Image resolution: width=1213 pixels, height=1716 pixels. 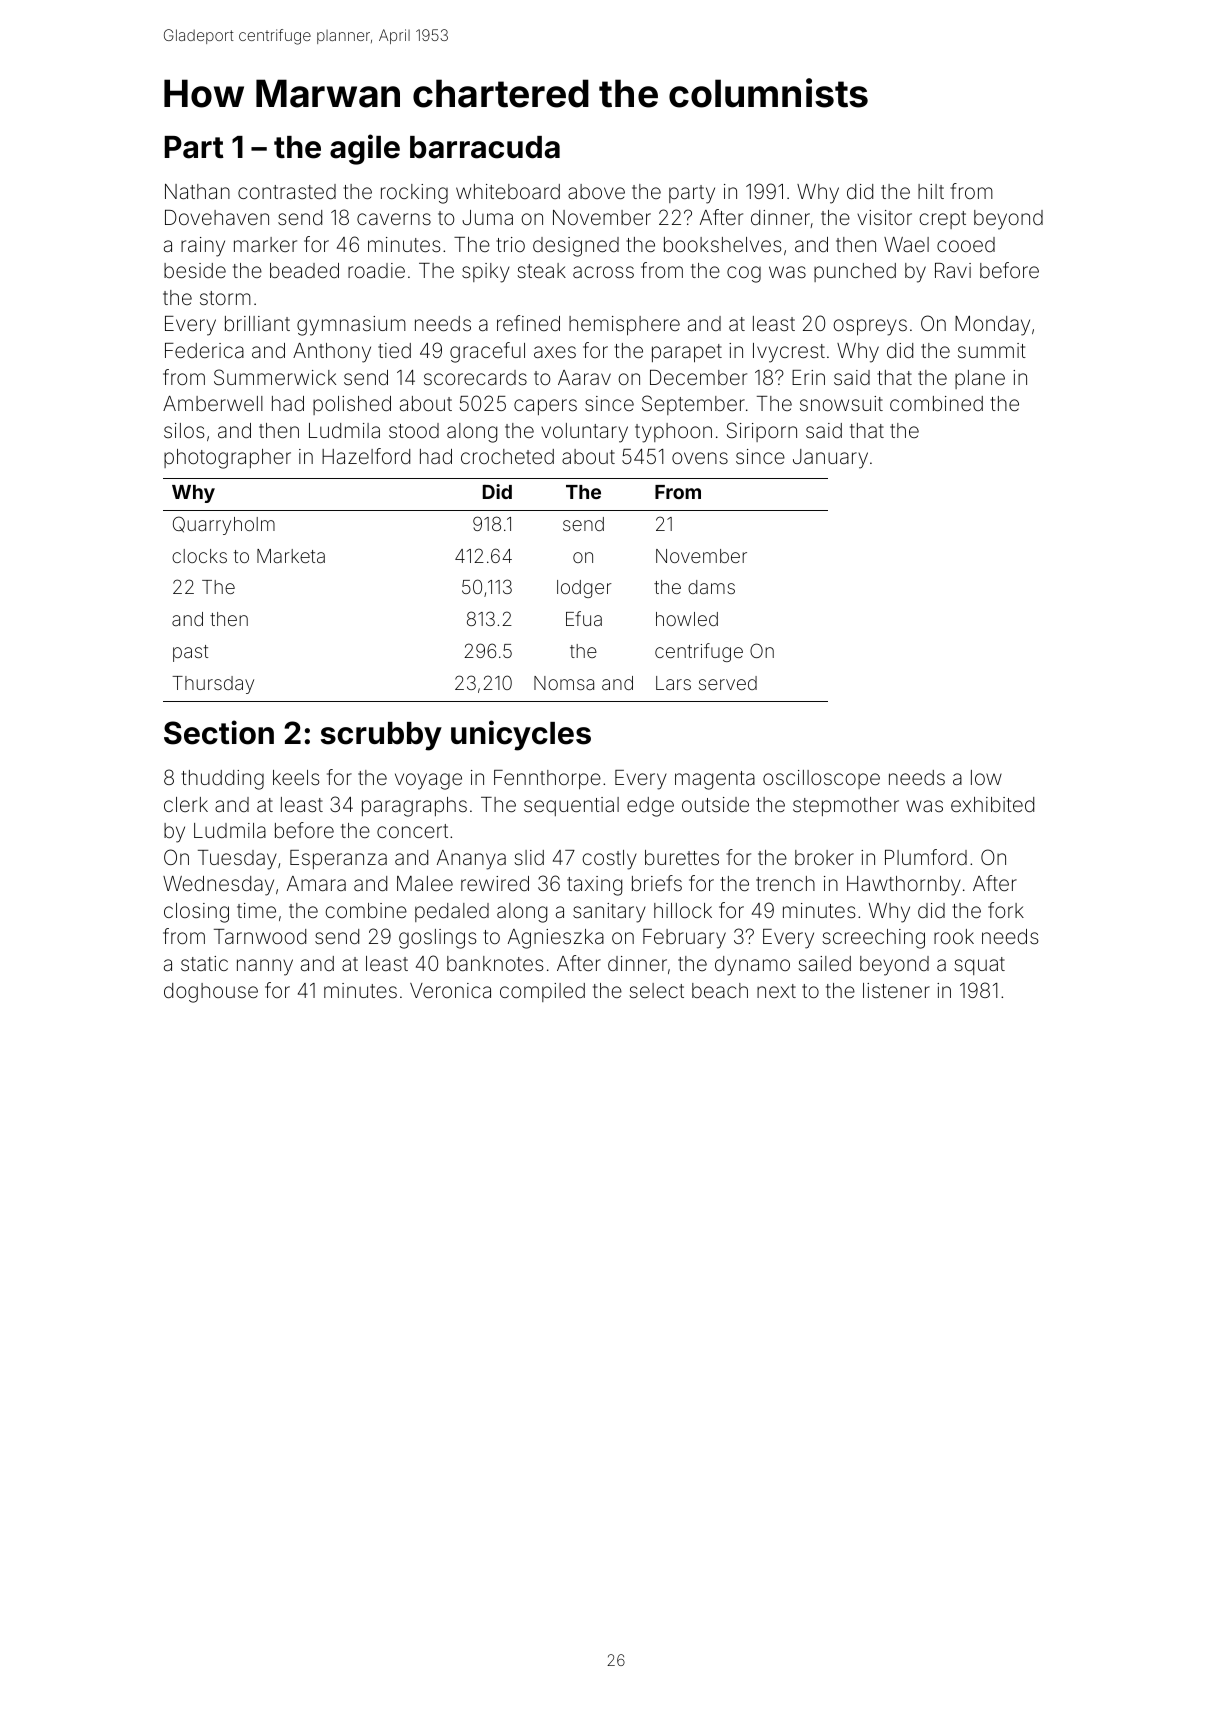 I want to click on screeching, so click(x=873, y=939).
